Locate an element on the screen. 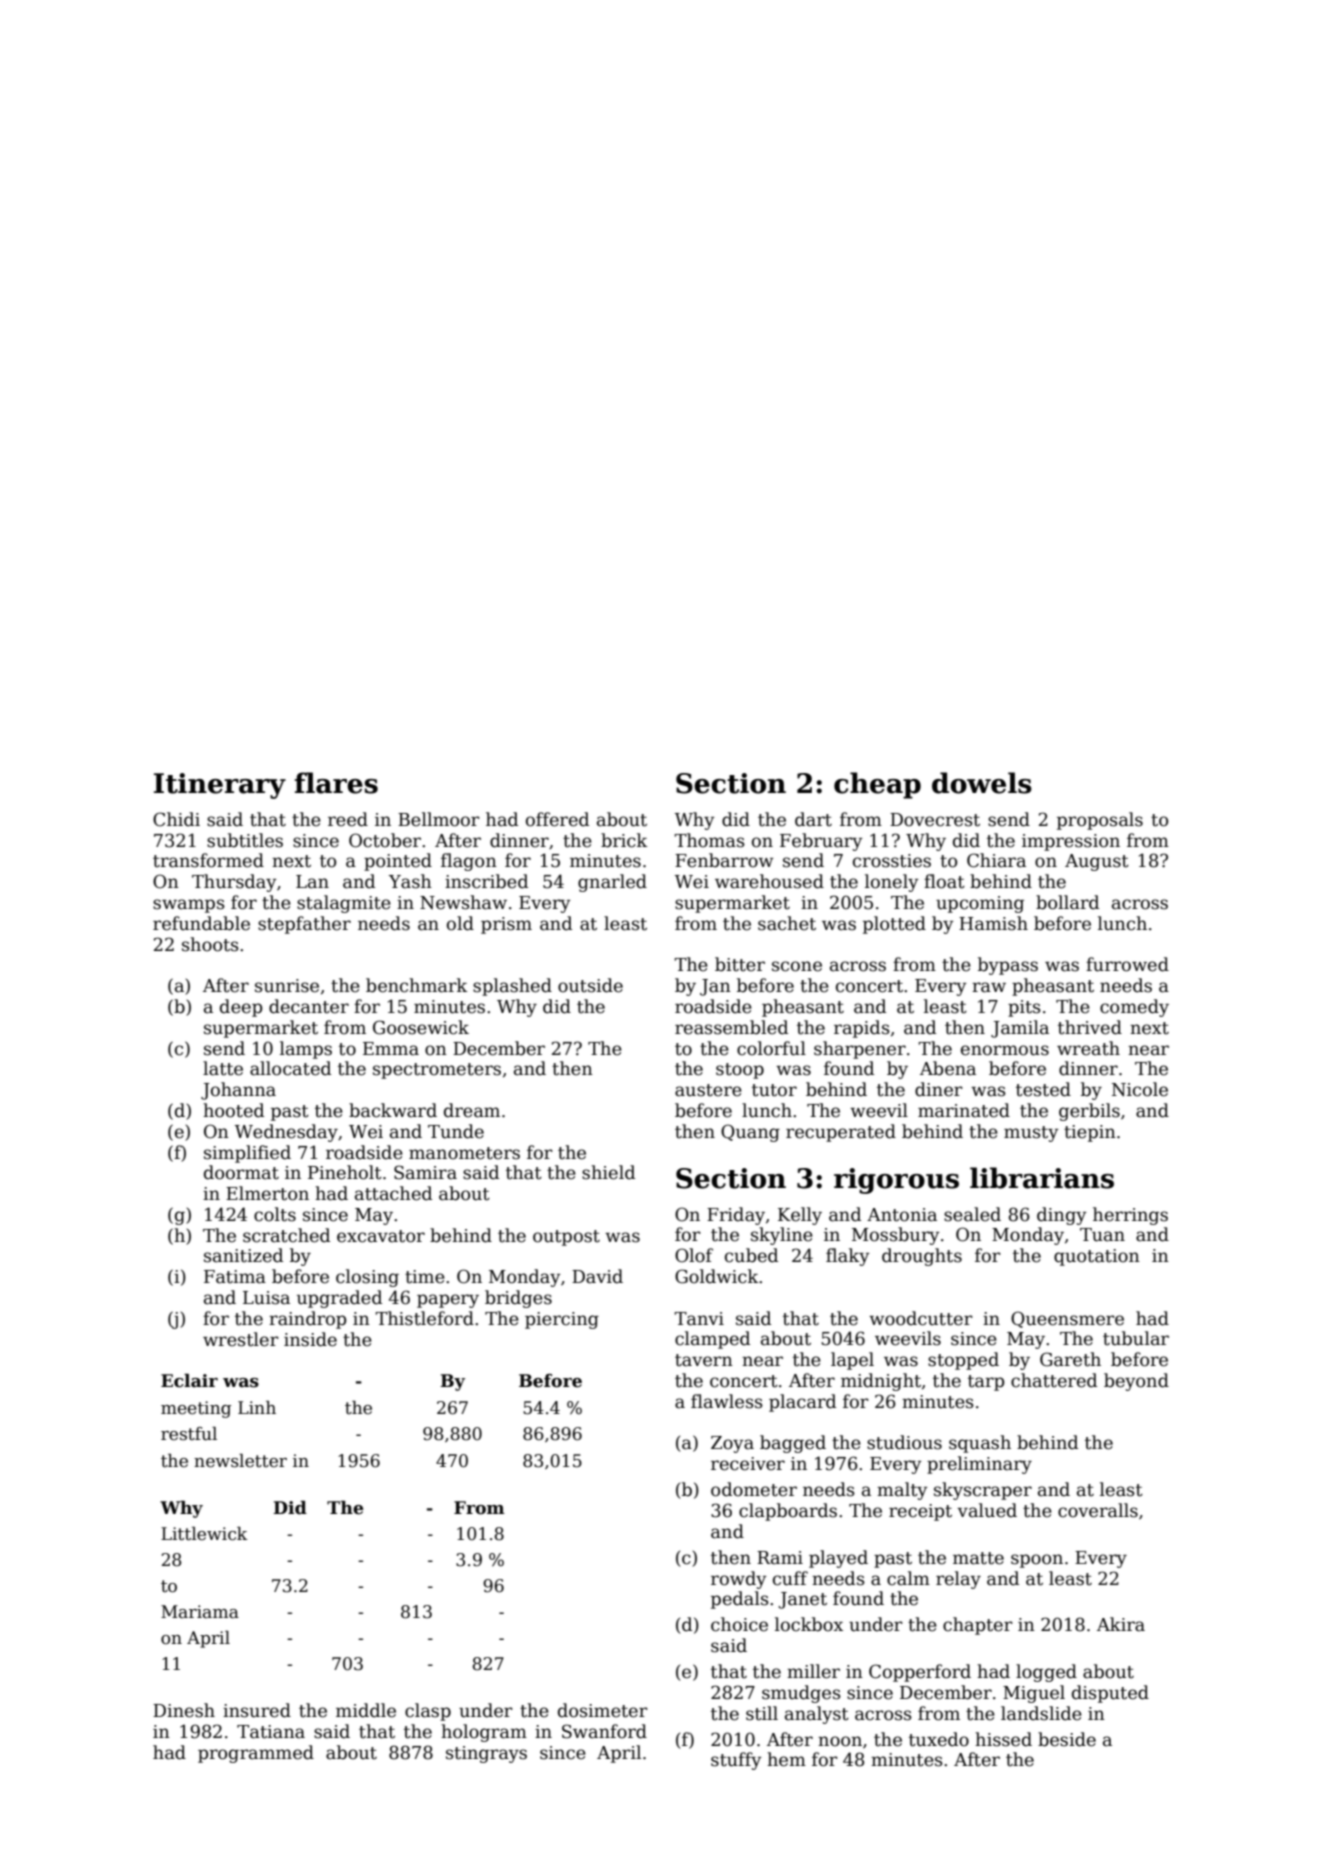 This screenshot has width=1322, height=1870. middle is located at coordinates (366, 1710).
